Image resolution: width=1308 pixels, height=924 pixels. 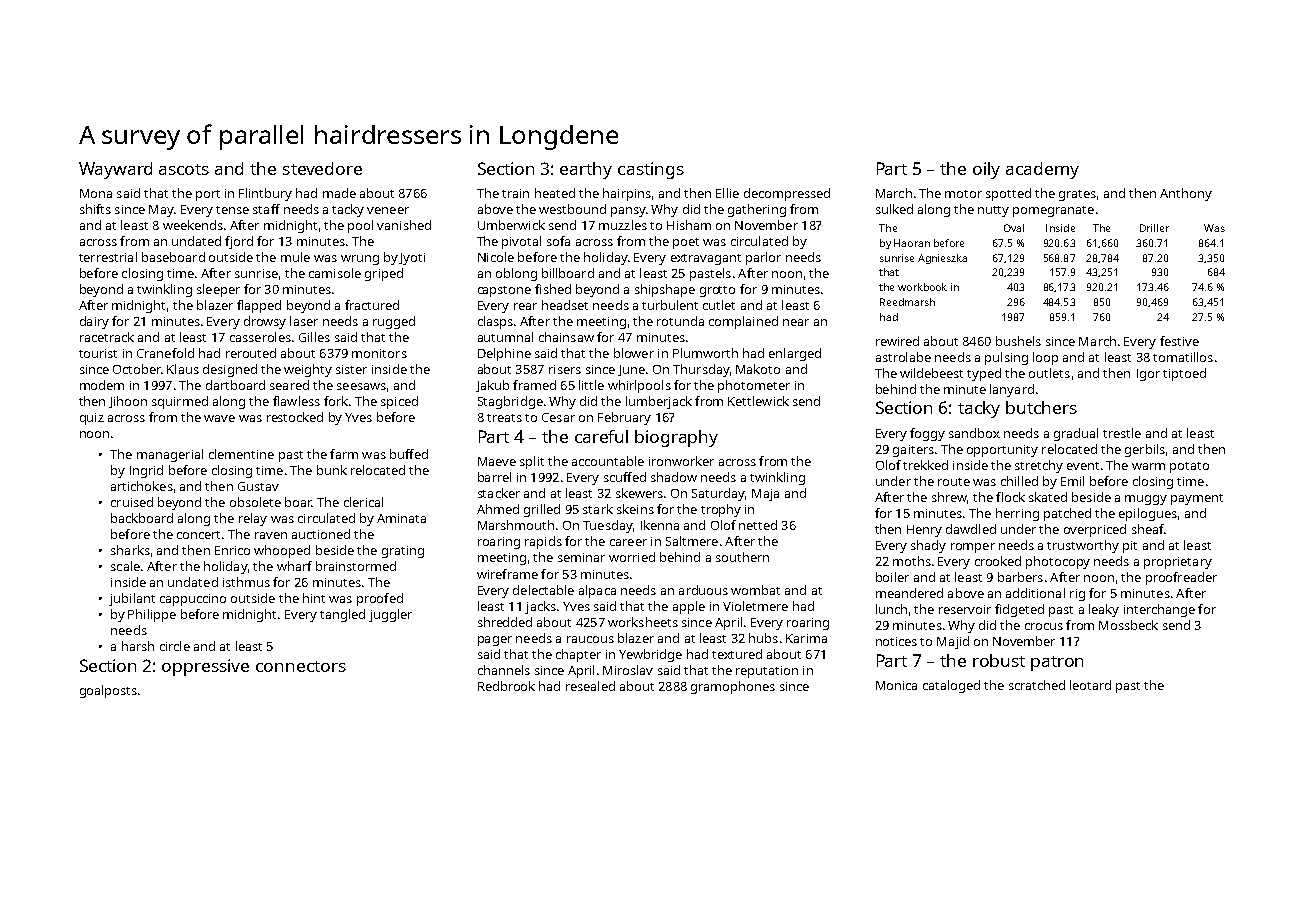 What do you see at coordinates (1159, 610) in the screenshot?
I see `interchange` at bounding box center [1159, 610].
